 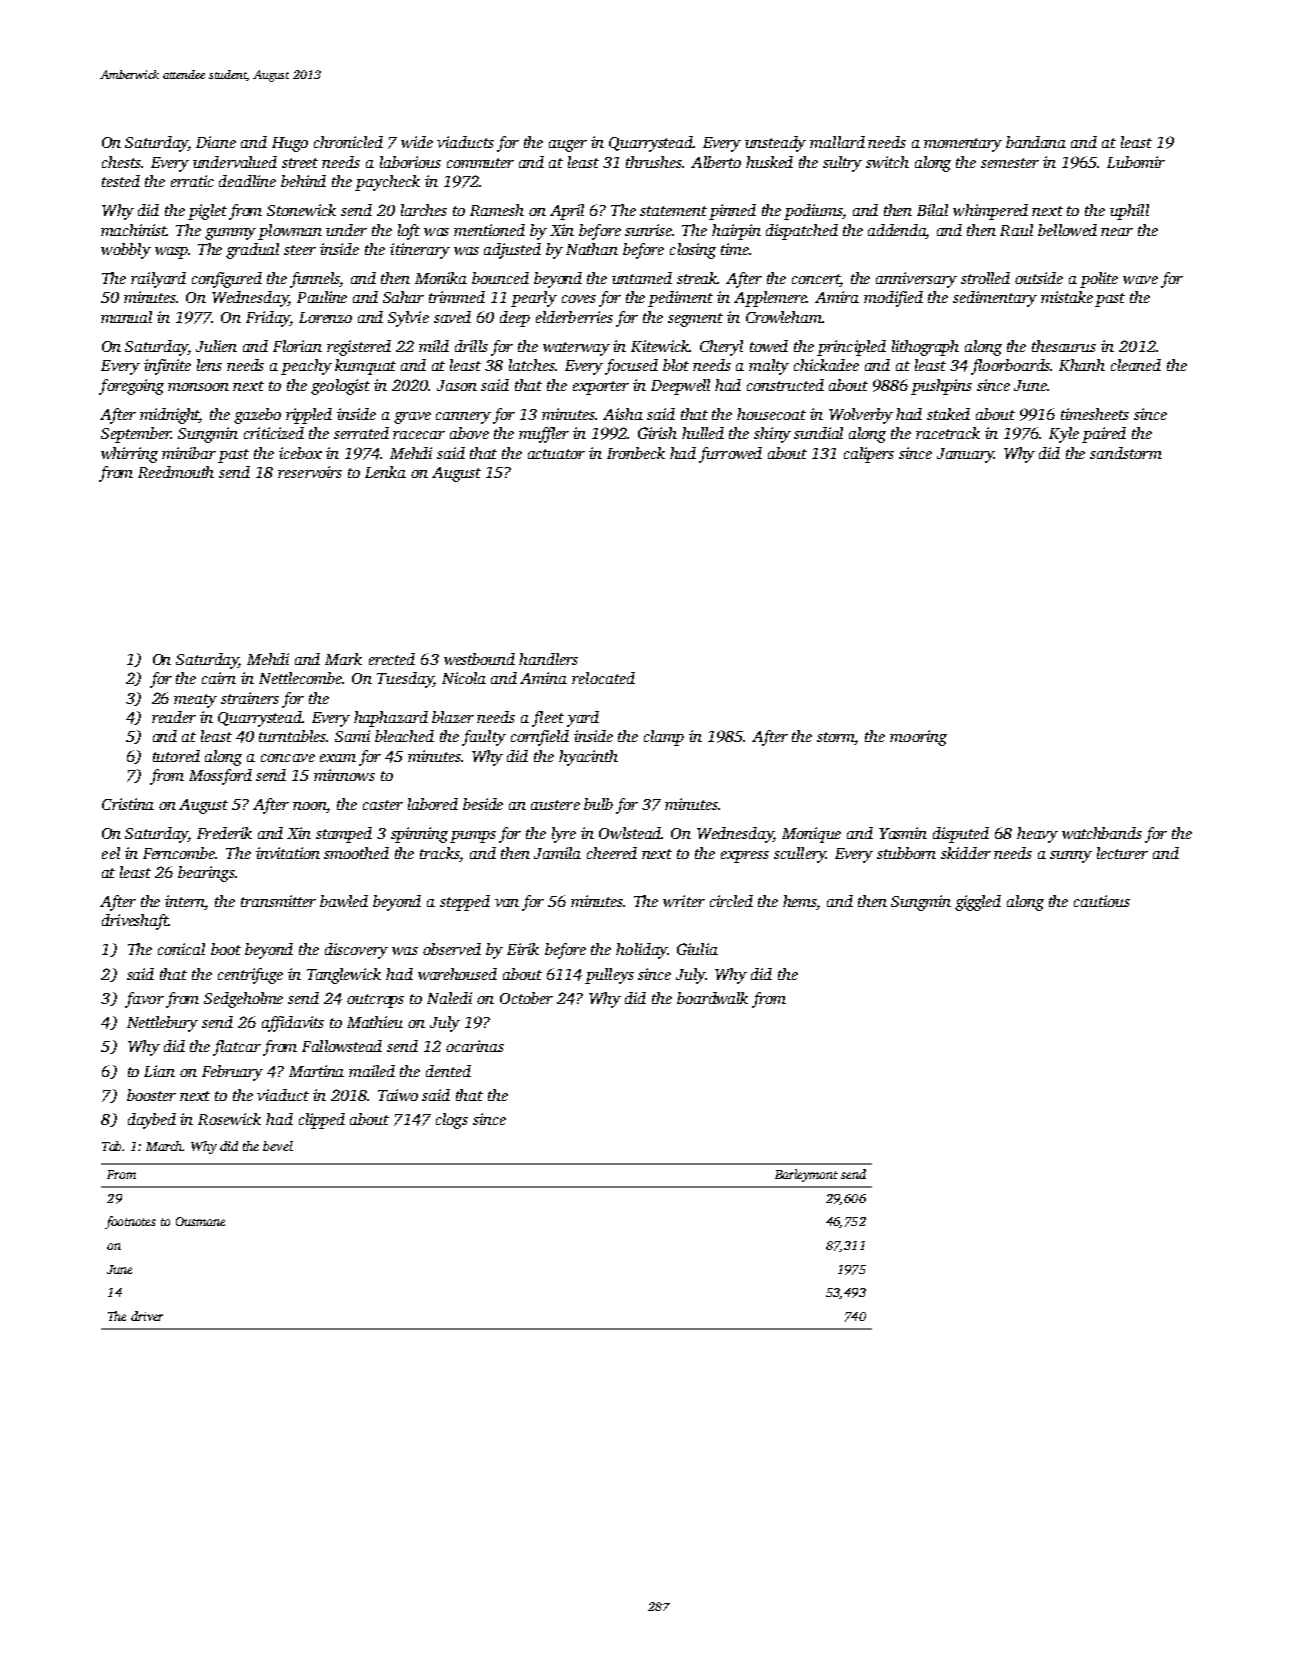 I want to click on paired, so click(x=1104, y=435).
